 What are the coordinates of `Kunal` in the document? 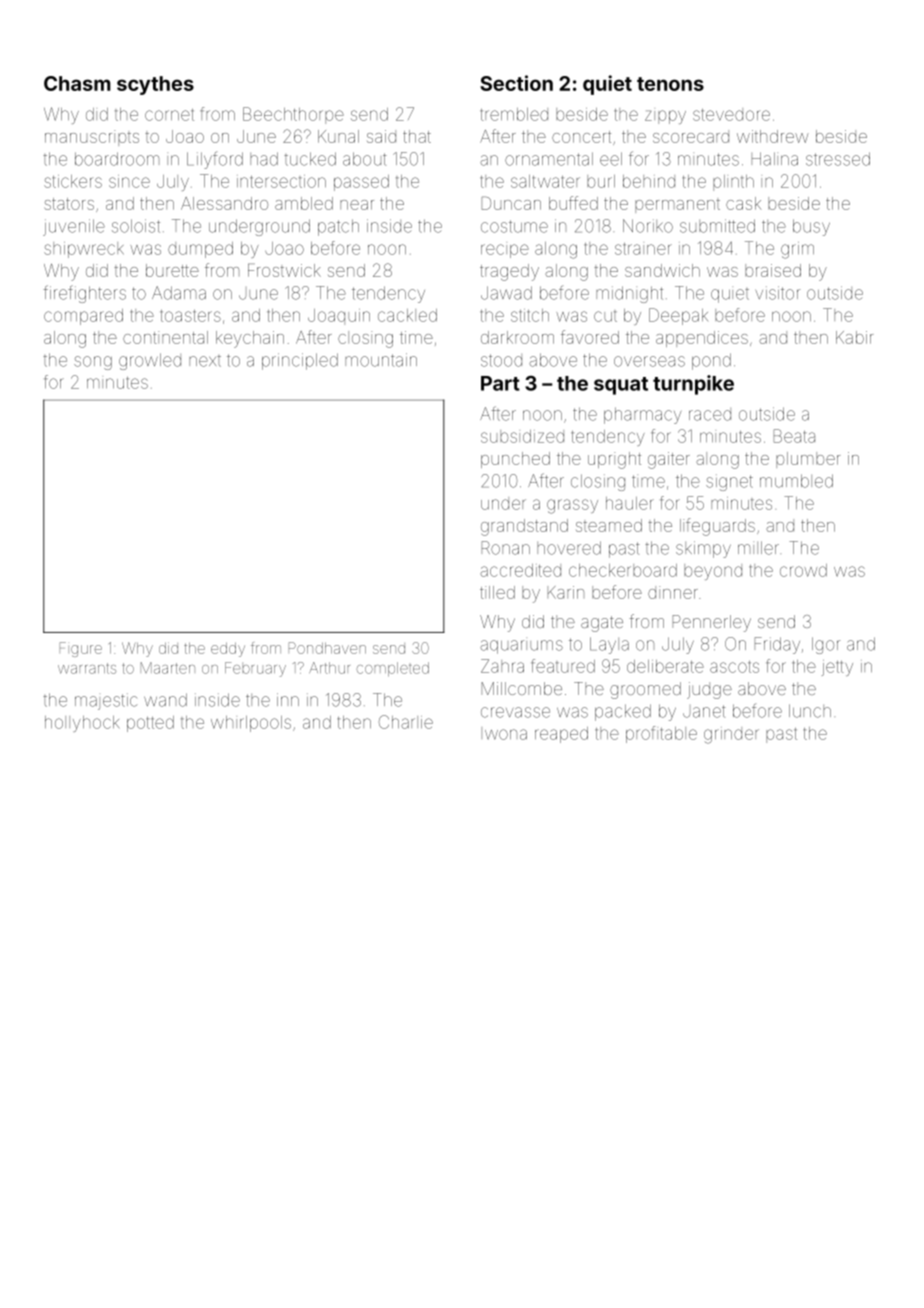 It's located at (338, 136).
